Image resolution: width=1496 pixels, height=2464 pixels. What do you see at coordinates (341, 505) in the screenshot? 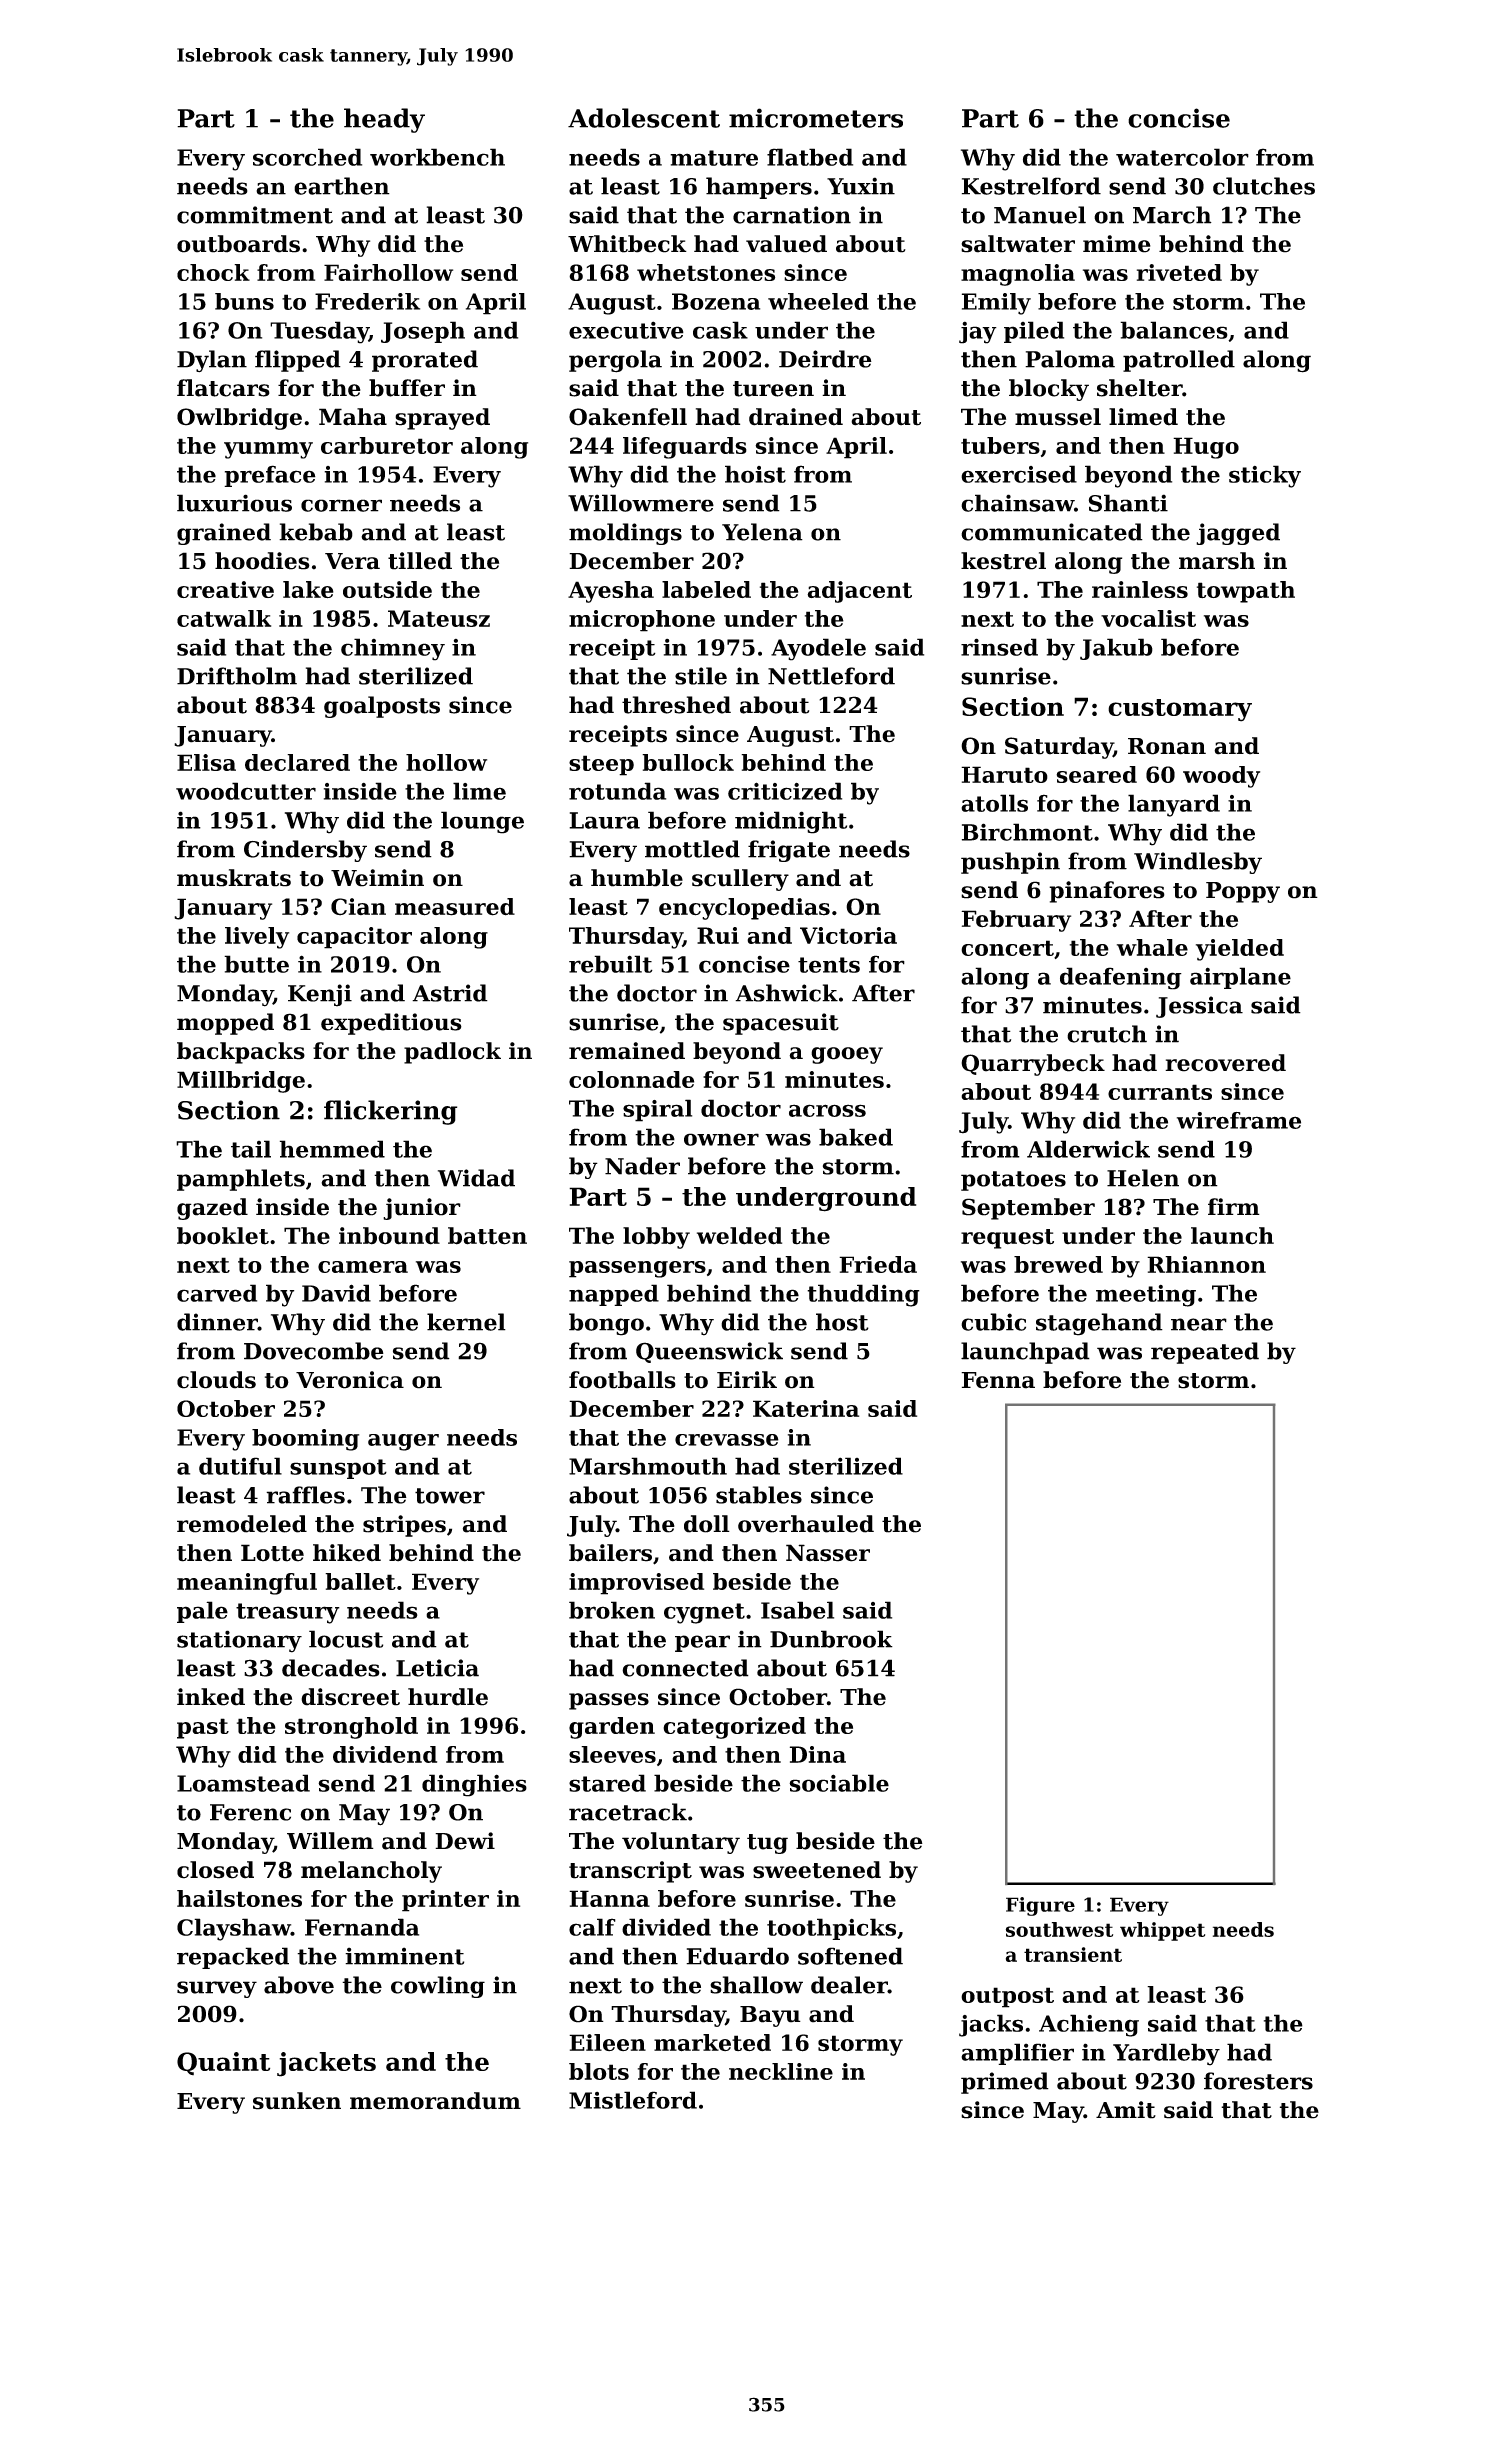
I see `corner` at bounding box center [341, 505].
